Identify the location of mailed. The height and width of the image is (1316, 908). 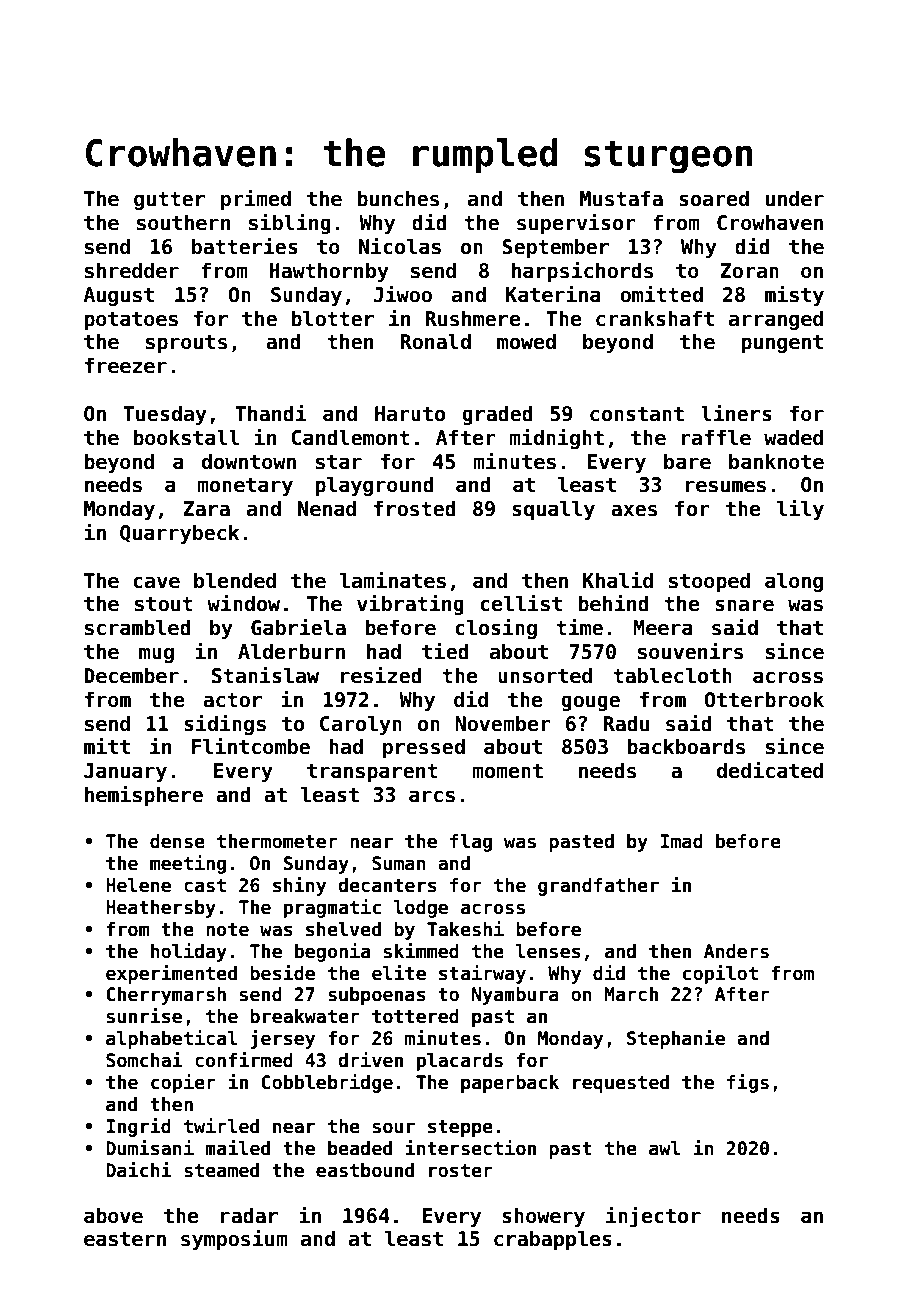
(237, 1148).
